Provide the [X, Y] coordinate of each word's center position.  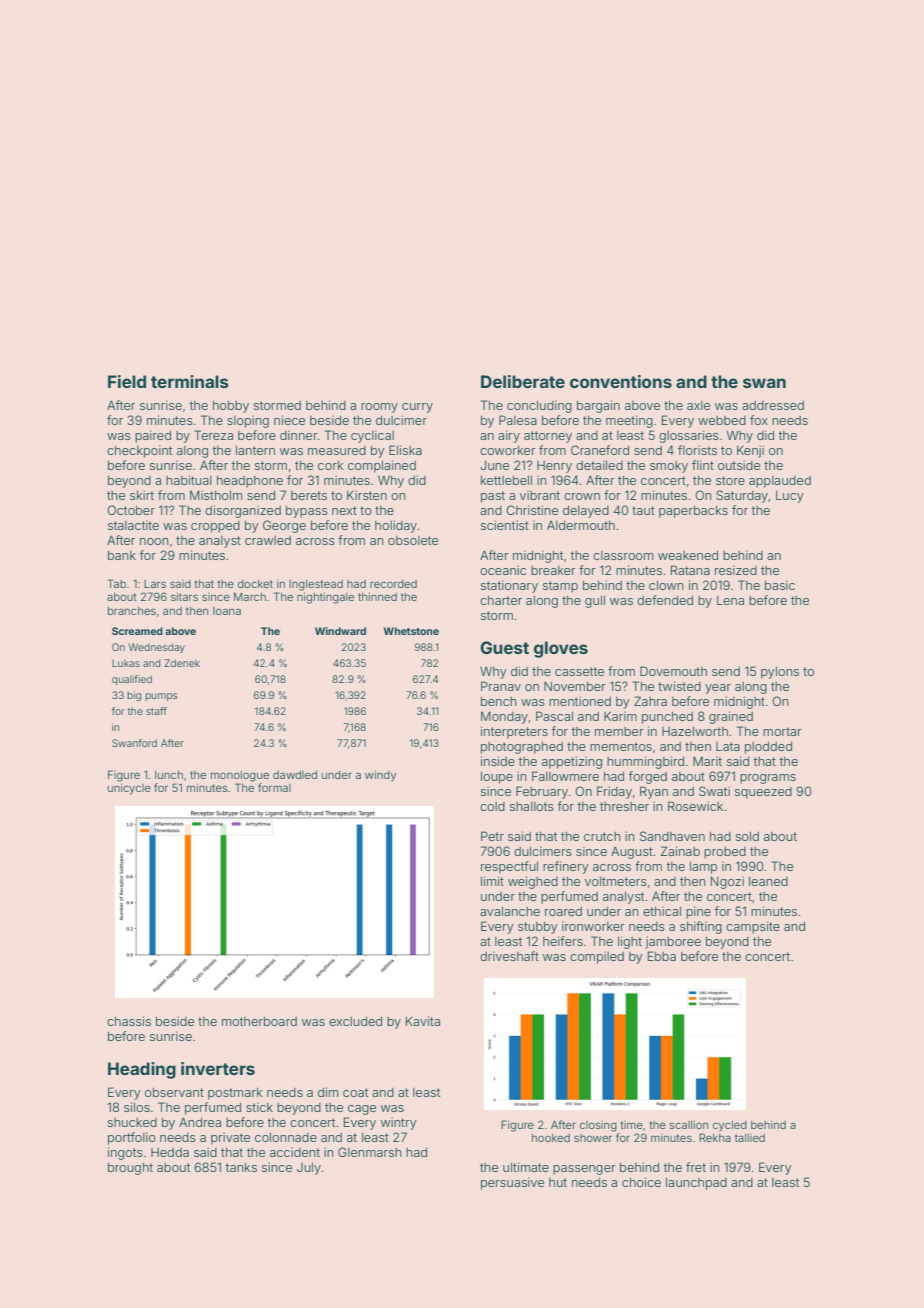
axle [698, 405]
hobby [231, 406]
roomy [379, 408]
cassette [579, 671]
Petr [492, 836]
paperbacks [693, 511]
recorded [393, 584]
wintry [399, 1123]
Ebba [662, 956]
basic [780, 585]
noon [154, 541]
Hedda [170, 1152]
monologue [240, 776]
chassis [129, 1021]
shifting [701, 927]
